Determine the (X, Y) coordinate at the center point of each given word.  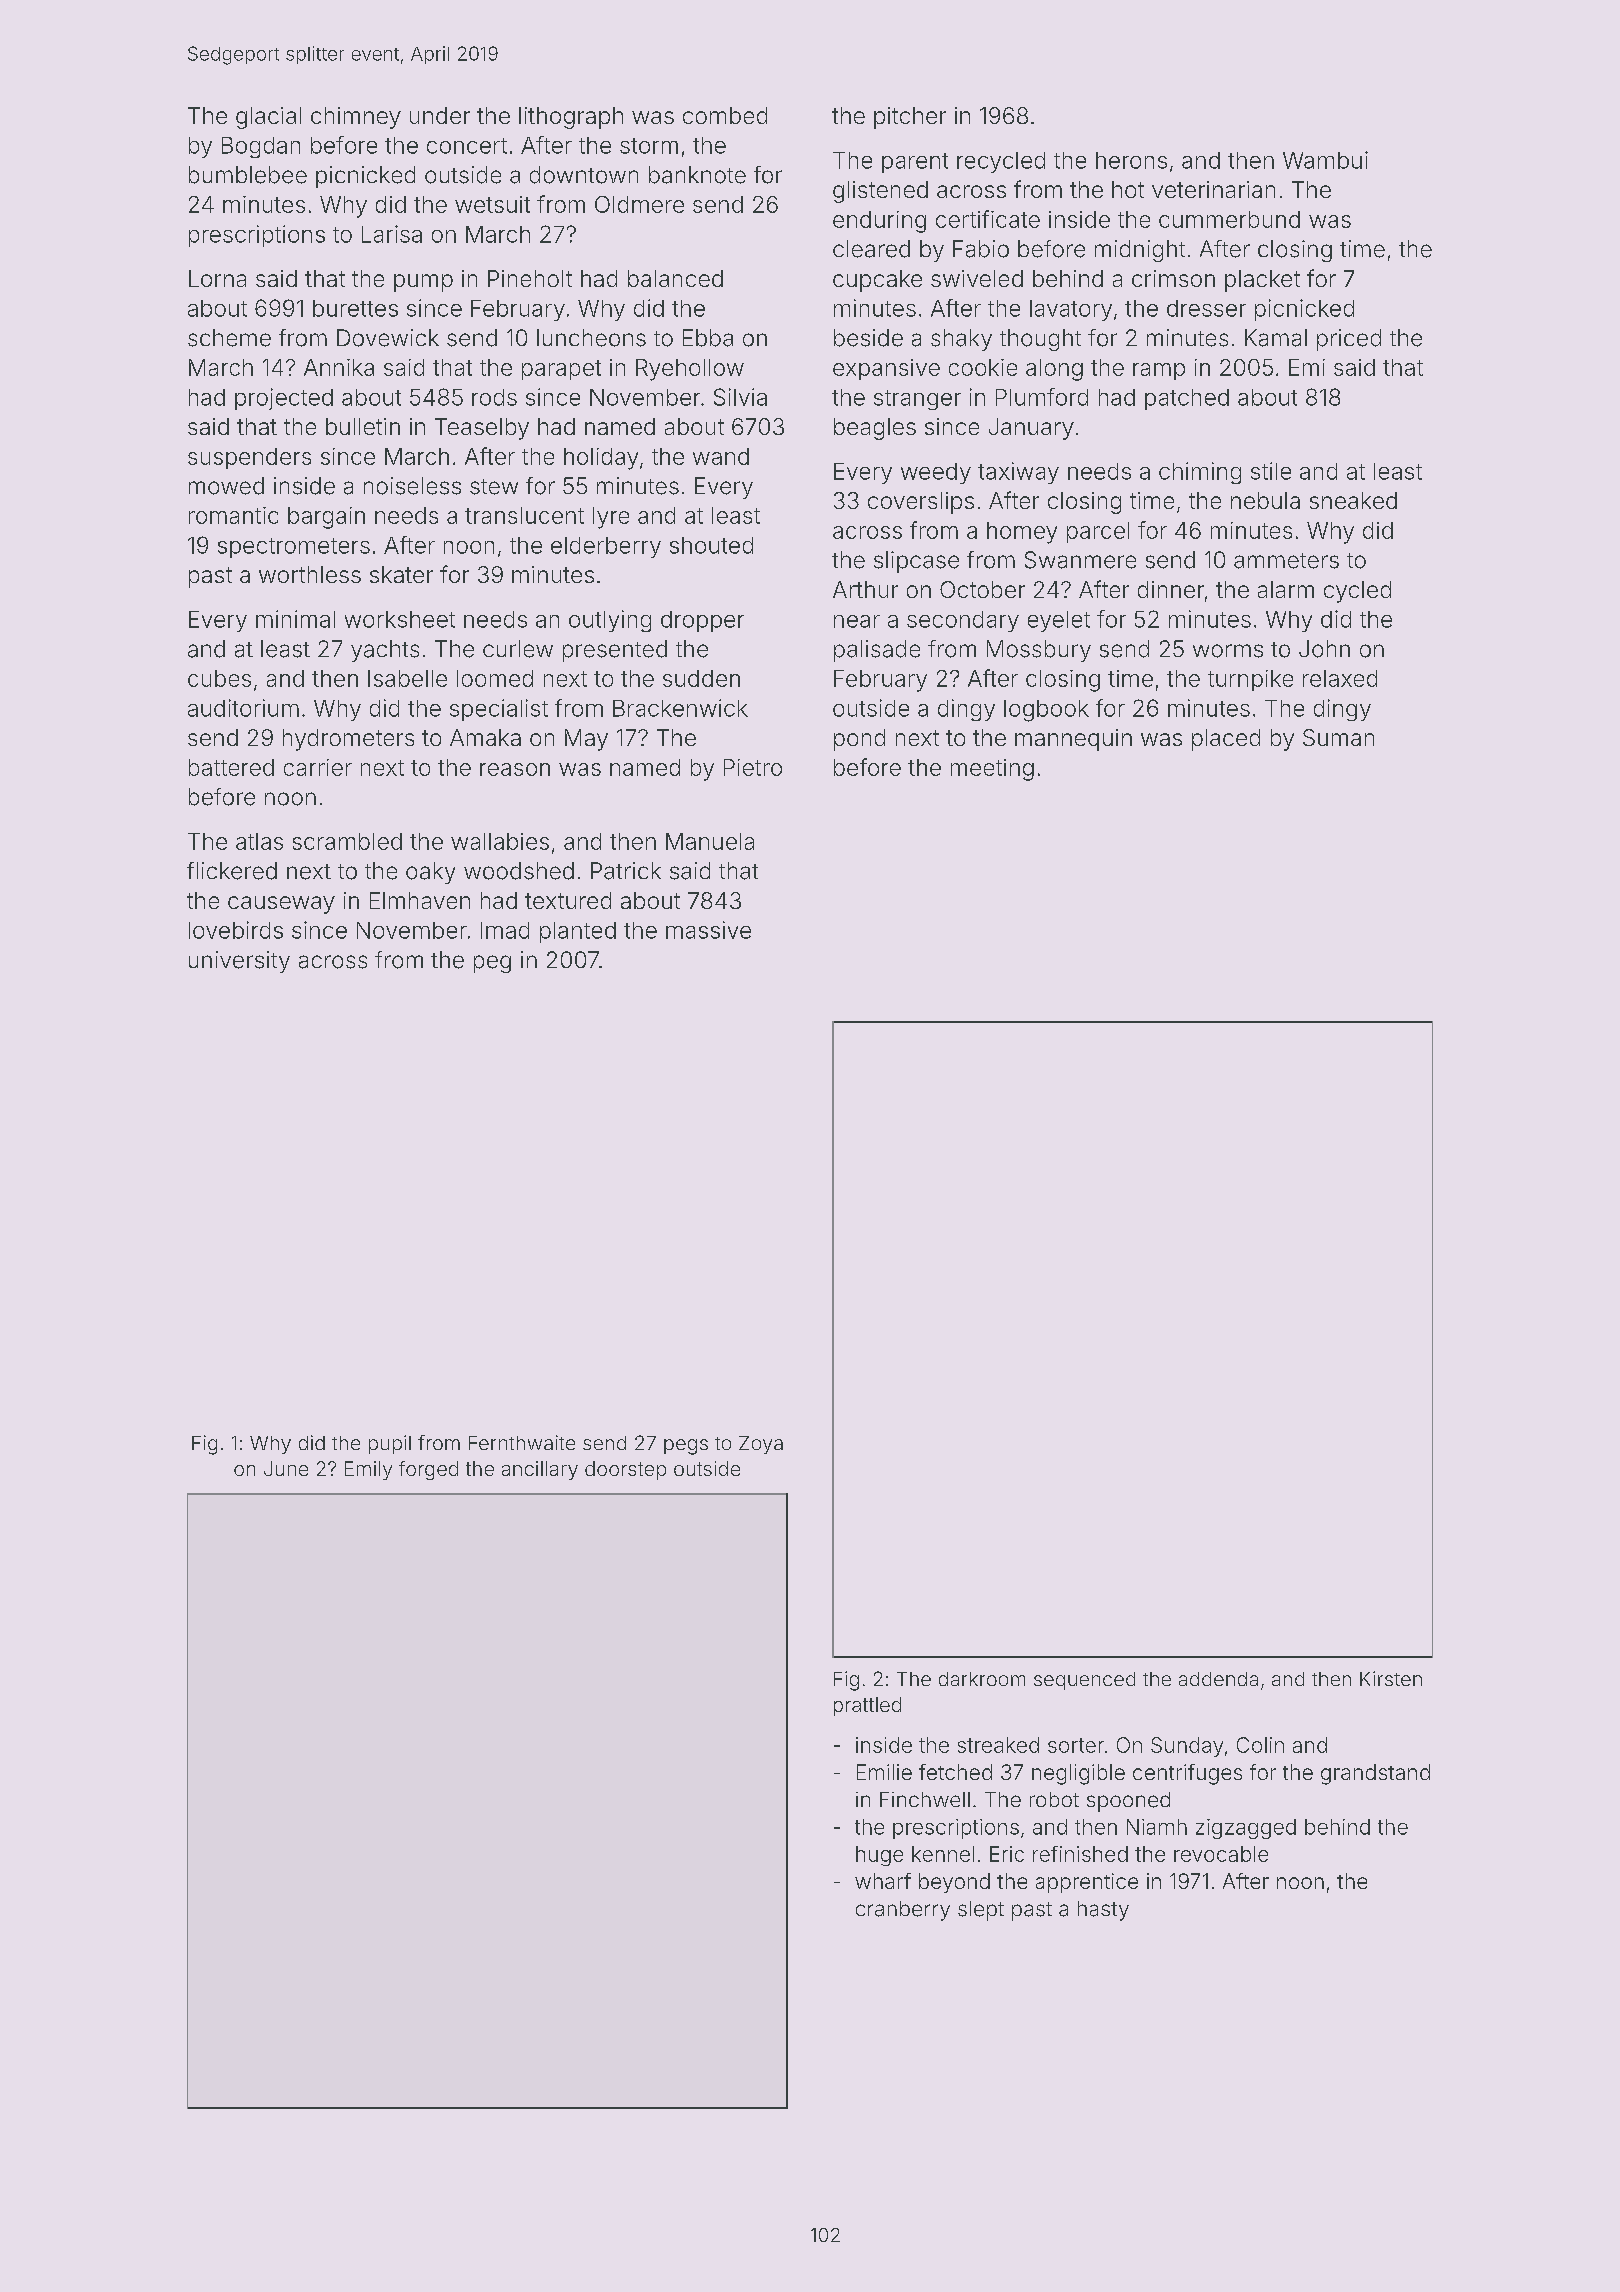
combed (725, 115)
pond (859, 740)
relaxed (1340, 678)
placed (1226, 740)
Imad (505, 930)
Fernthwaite (522, 1442)
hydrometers (348, 740)
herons (1131, 160)
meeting (992, 770)
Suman (1338, 737)
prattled (867, 1706)
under (440, 115)
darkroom (982, 1679)
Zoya (761, 1445)
